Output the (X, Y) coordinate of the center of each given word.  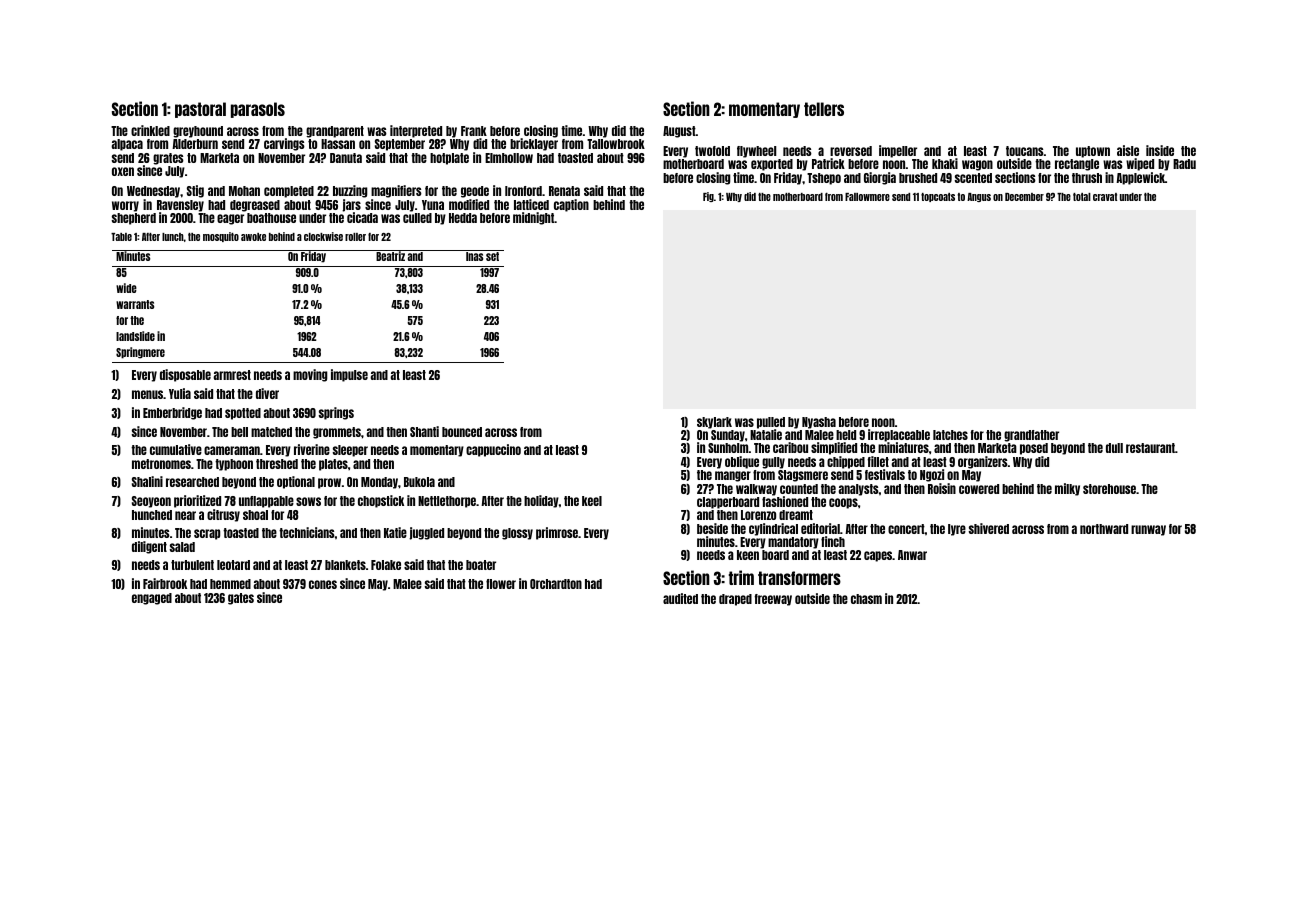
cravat (1105, 197)
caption (571, 205)
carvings (284, 145)
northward (1104, 529)
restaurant (1150, 448)
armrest (232, 375)
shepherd (133, 219)
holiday (541, 501)
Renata (564, 191)
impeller (898, 151)
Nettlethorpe (447, 502)
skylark (714, 423)
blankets (345, 565)
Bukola (419, 482)
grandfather (1031, 436)
